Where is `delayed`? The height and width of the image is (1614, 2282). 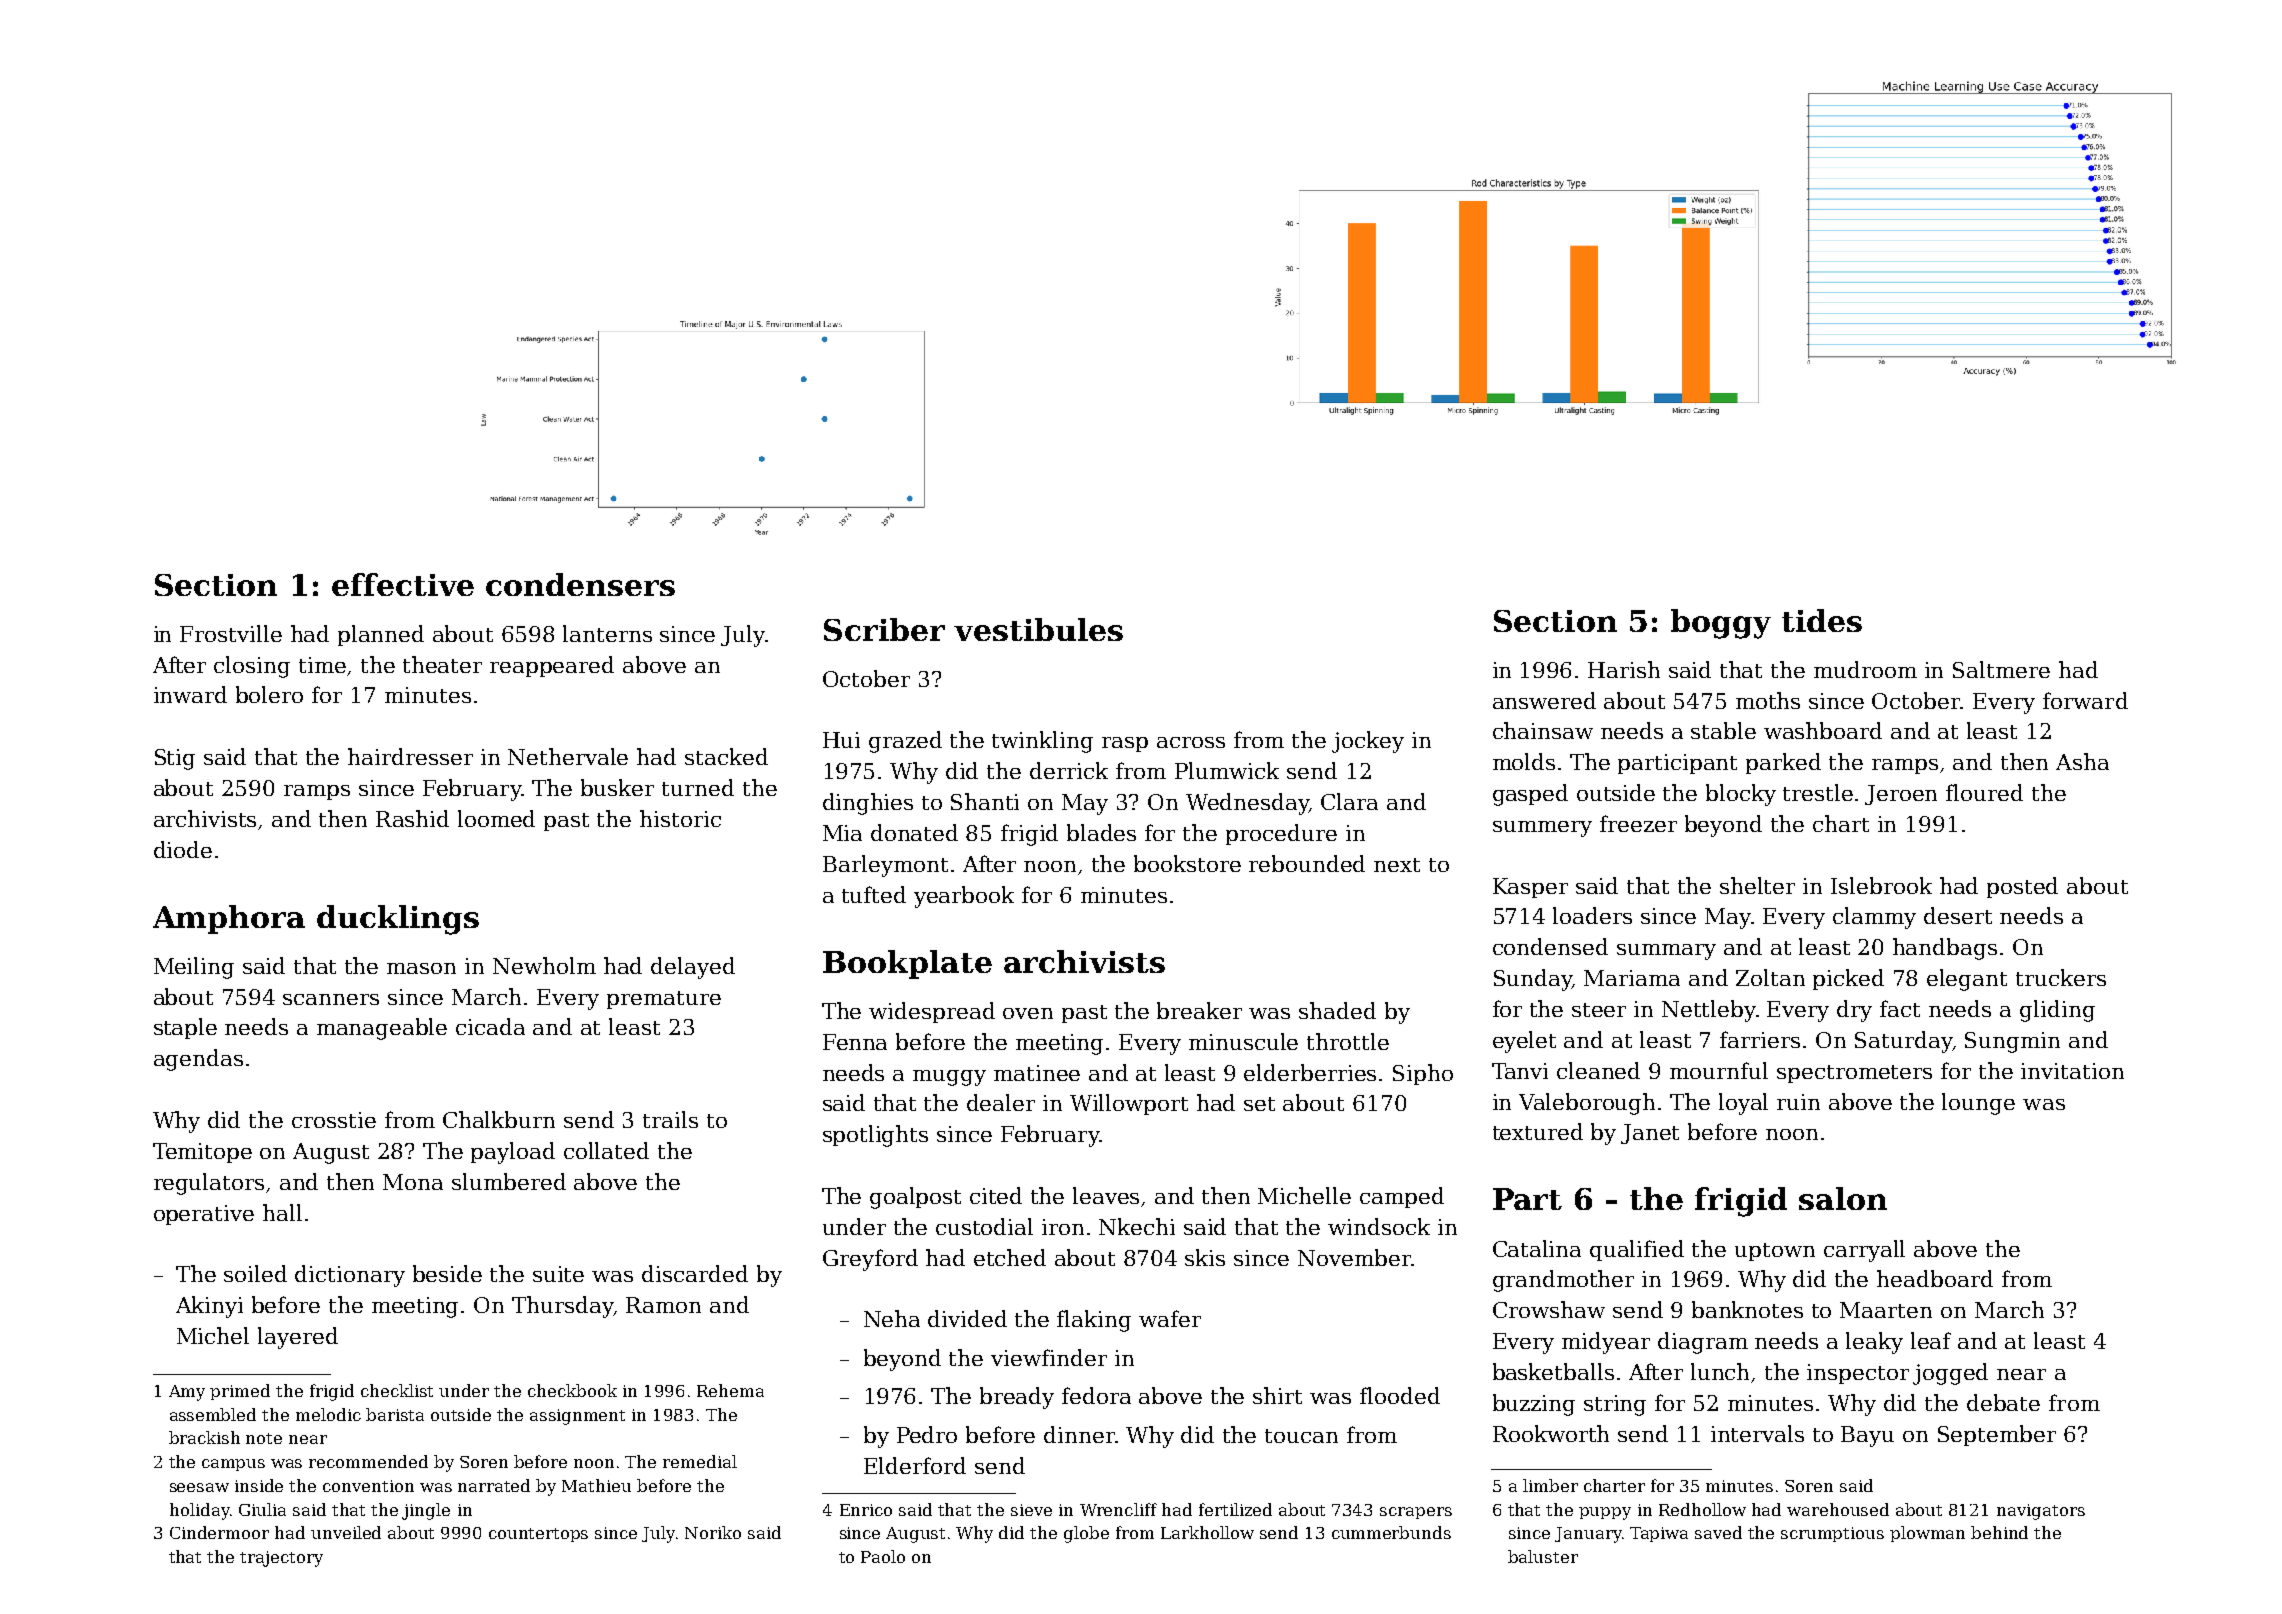
delayed is located at coordinates (693, 968).
